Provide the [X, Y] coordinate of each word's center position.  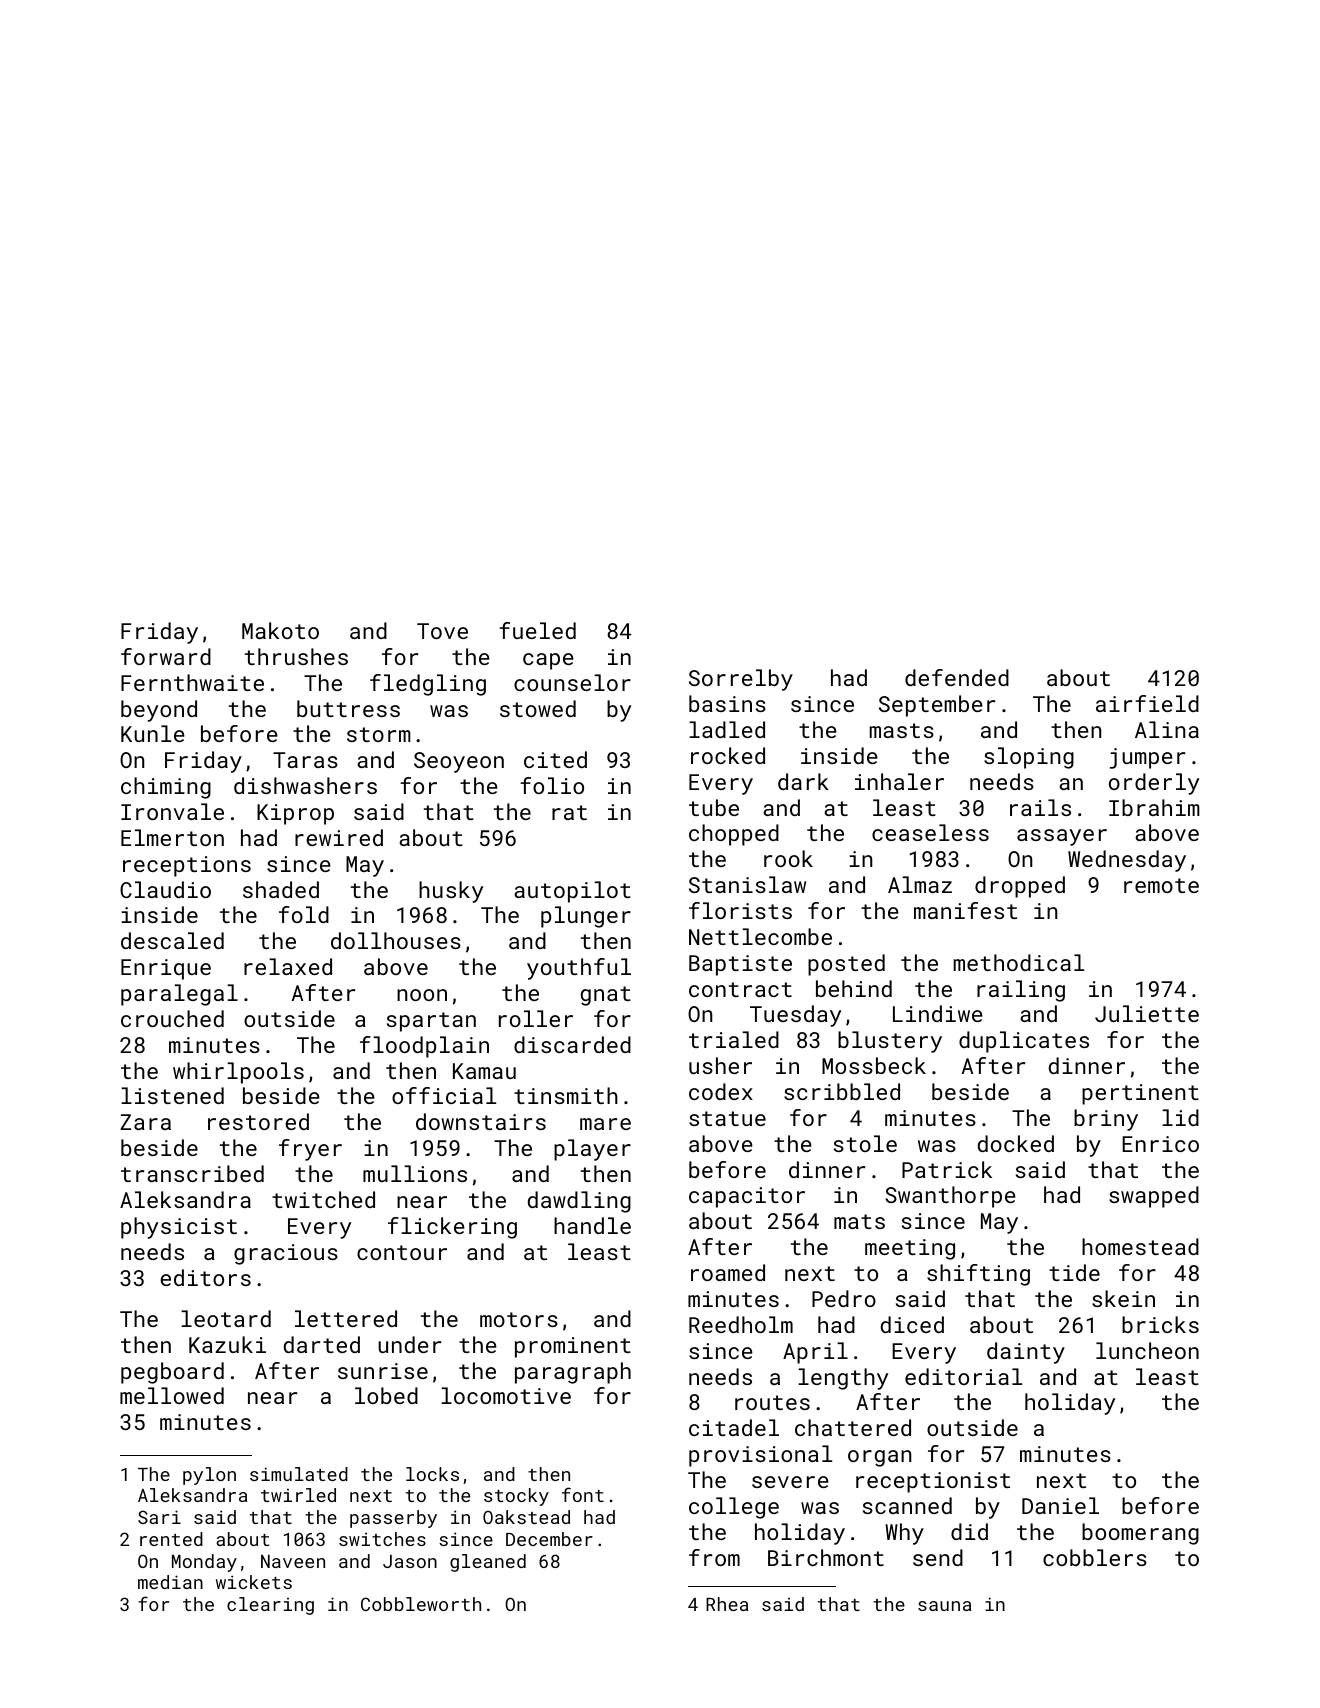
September [937, 706]
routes [772, 1402]
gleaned [488, 1563]
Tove [442, 631]
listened [172, 1095]
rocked [728, 755]
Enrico [1160, 1144]
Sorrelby [741, 680]
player [592, 1150]
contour [402, 1252]
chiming [166, 788]
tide [1074, 1272]
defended [957, 677]
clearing [270, 1606]
